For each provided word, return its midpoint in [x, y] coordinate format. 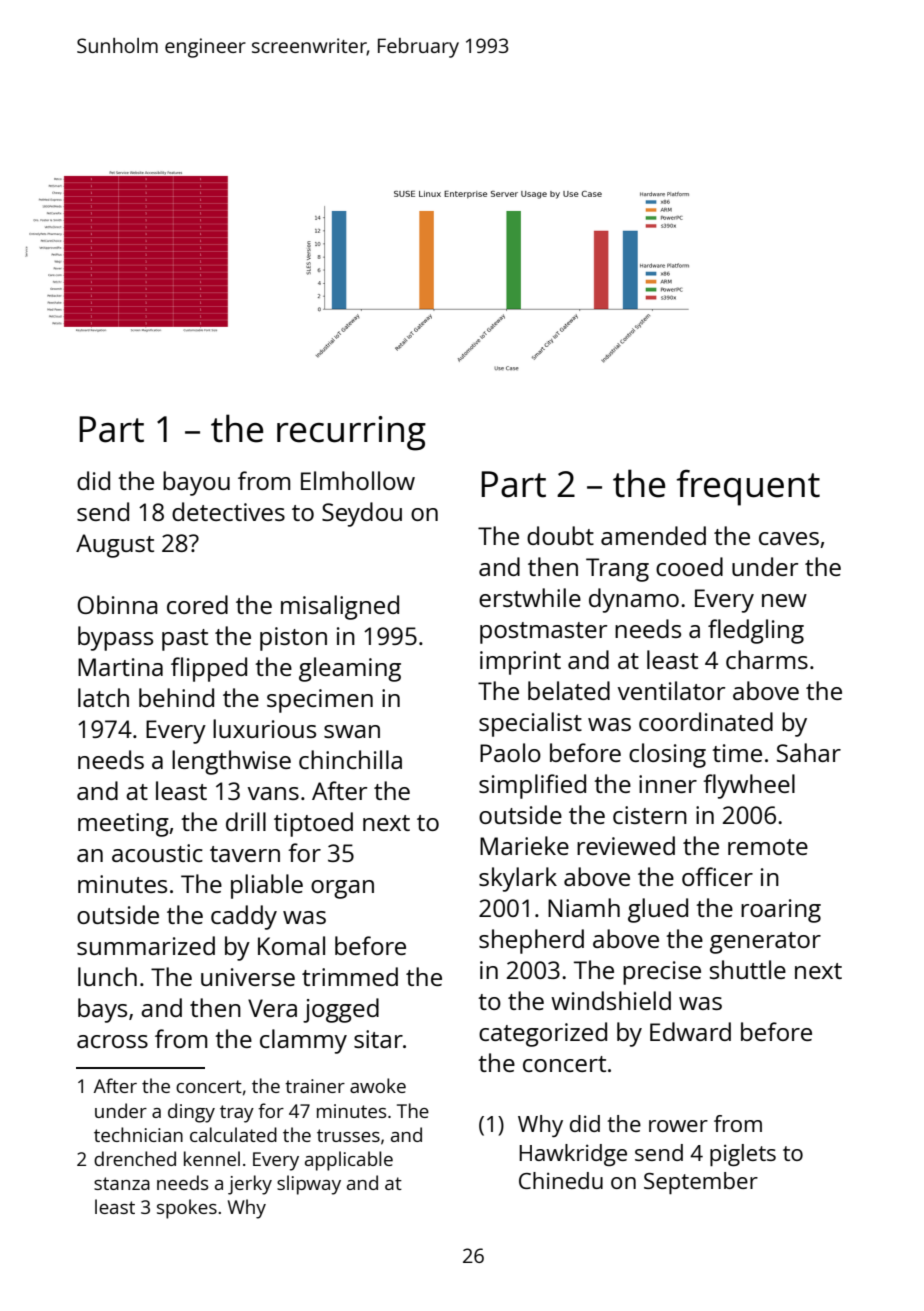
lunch [107, 976]
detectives [228, 511]
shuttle [748, 969]
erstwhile [530, 597]
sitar [378, 1039]
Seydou [362, 514]
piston [293, 639]
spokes [187, 1209]
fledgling [756, 631]
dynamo [634, 600]
